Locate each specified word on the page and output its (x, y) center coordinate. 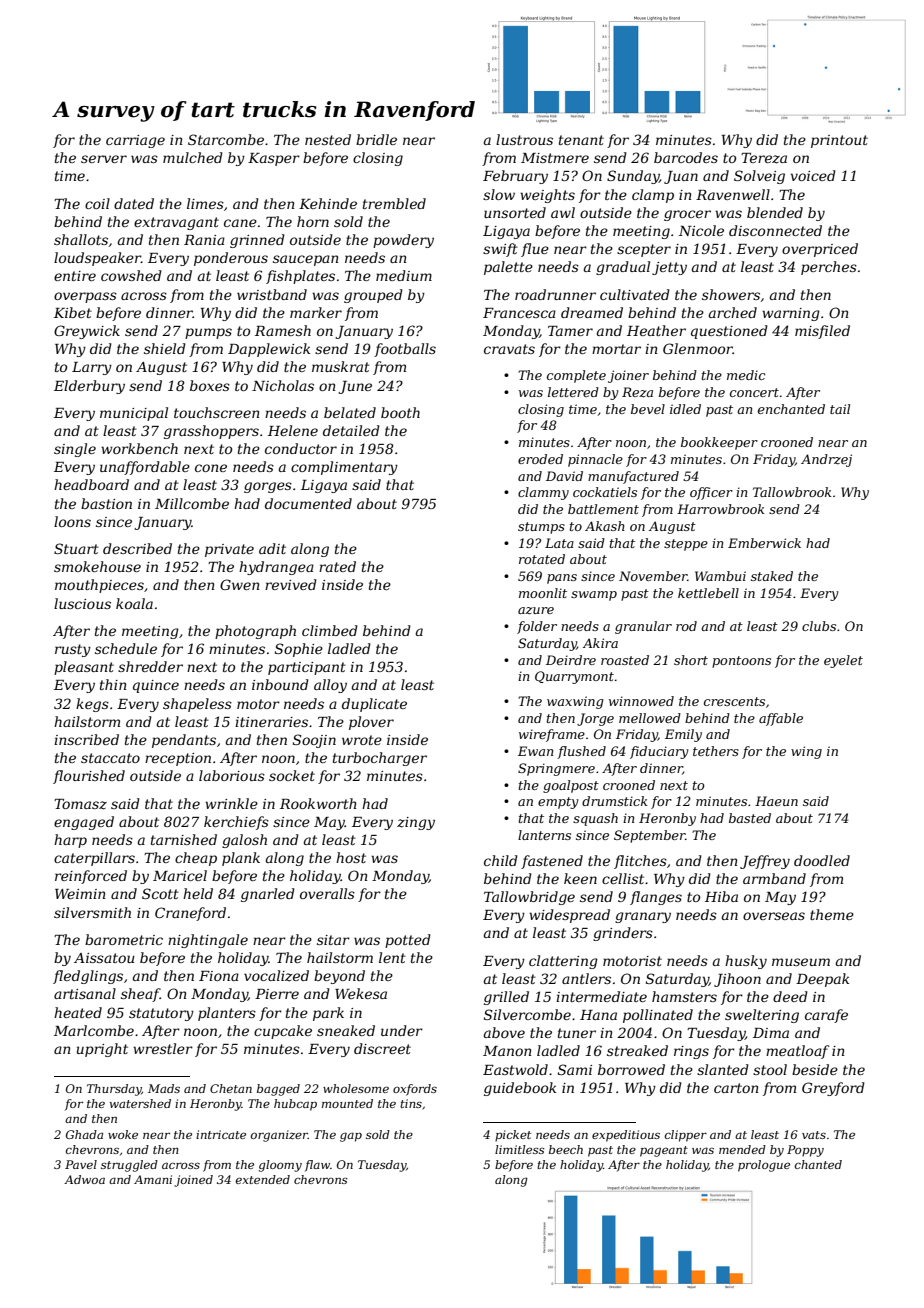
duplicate (374, 705)
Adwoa (84, 1179)
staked (772, 576)
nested (328, 139)
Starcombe (226, 139)
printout (839, 141)
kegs (92, 705)
